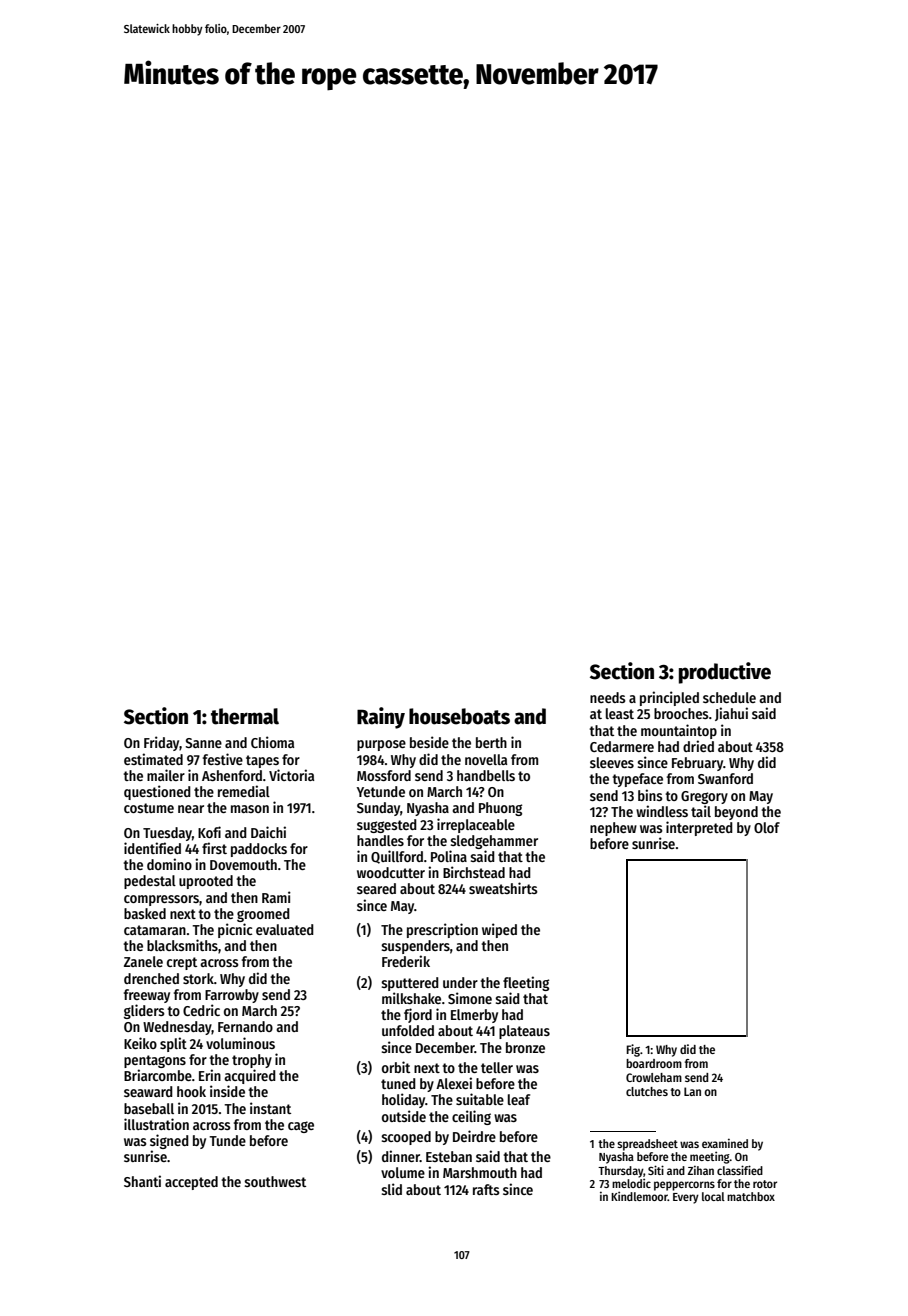  I want to click on rafts, so click(486, 1189).
